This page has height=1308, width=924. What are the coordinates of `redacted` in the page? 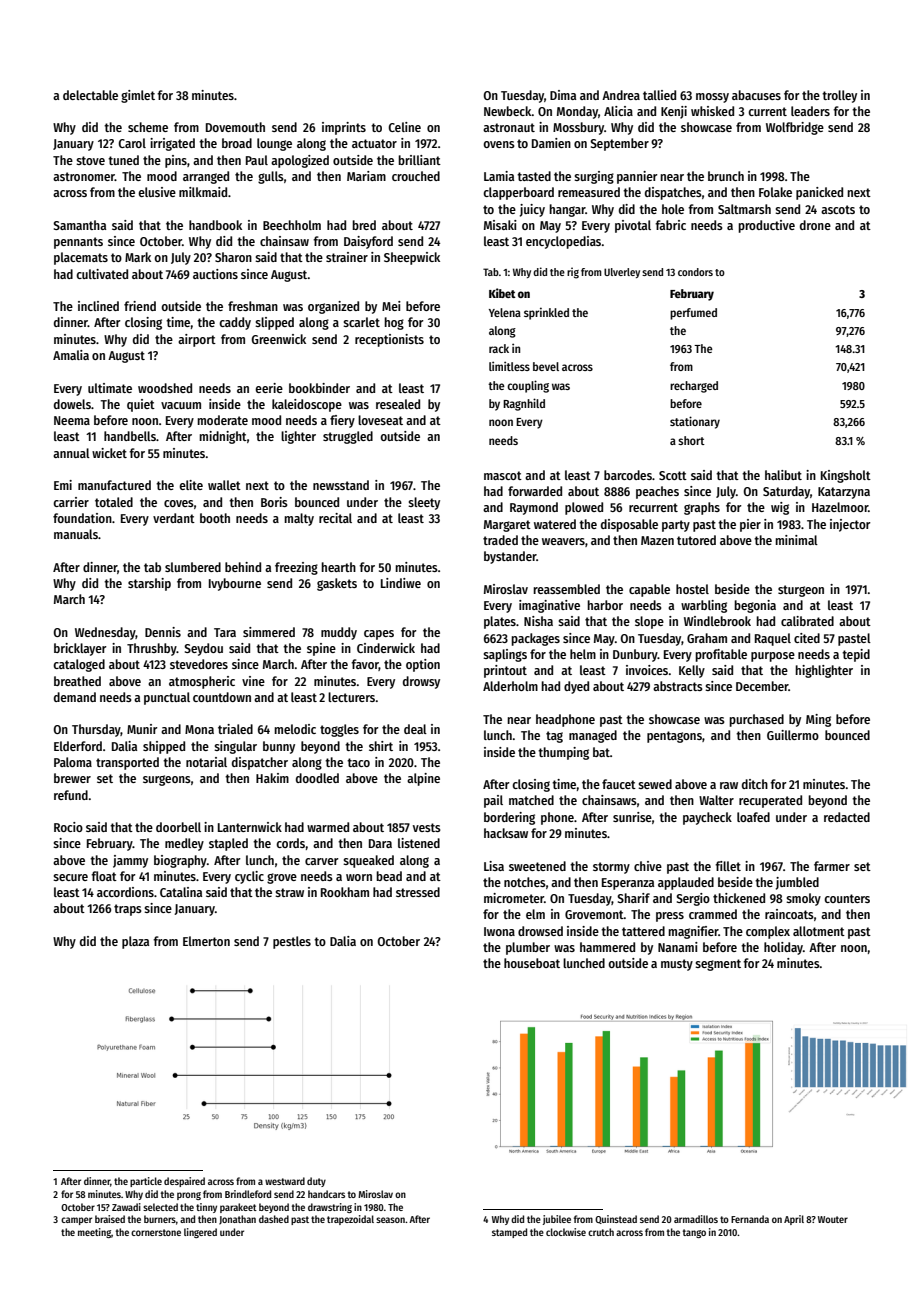 It's located at (847, 817).
